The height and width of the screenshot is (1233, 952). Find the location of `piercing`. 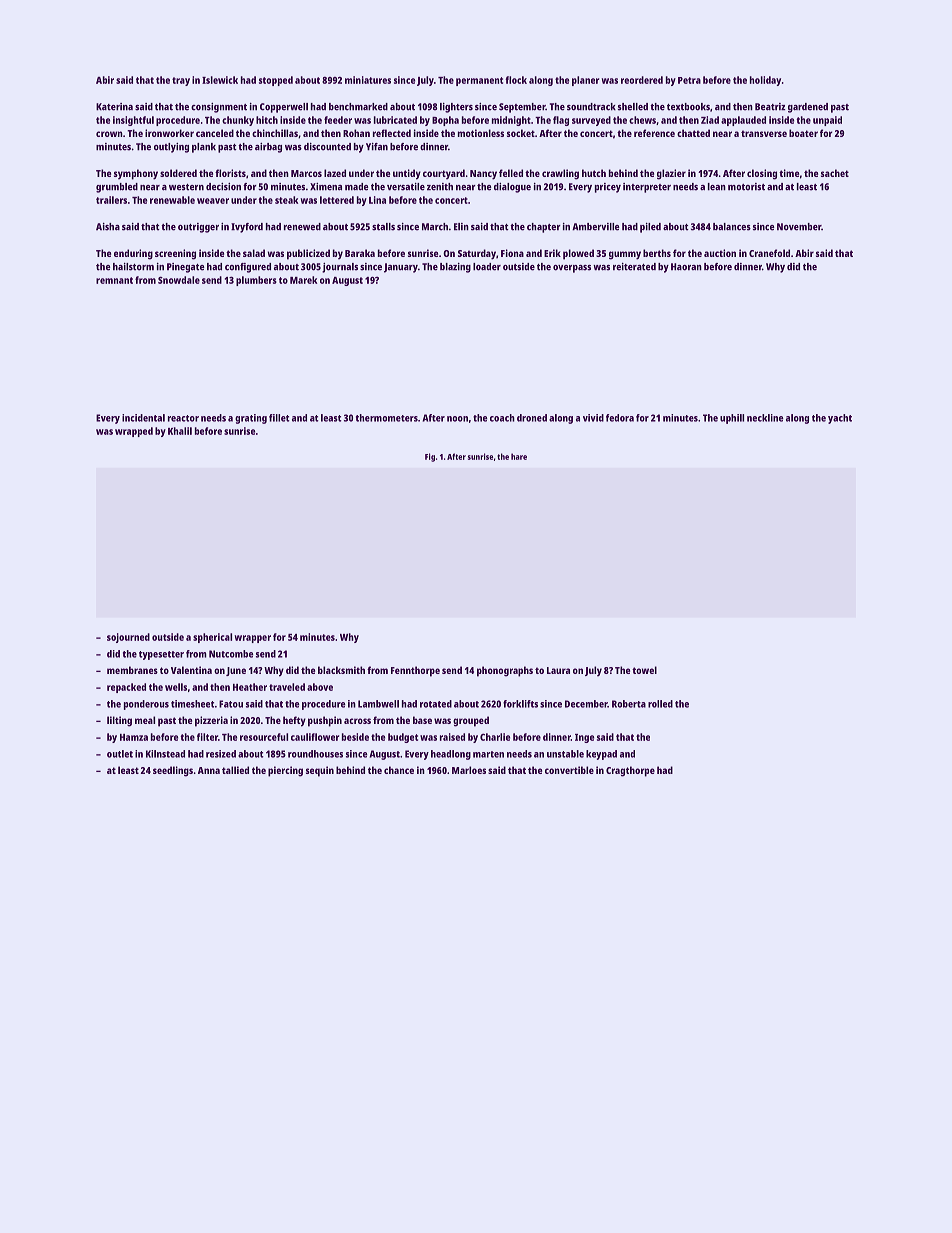

piercing is located at coordinates (285, 771).
